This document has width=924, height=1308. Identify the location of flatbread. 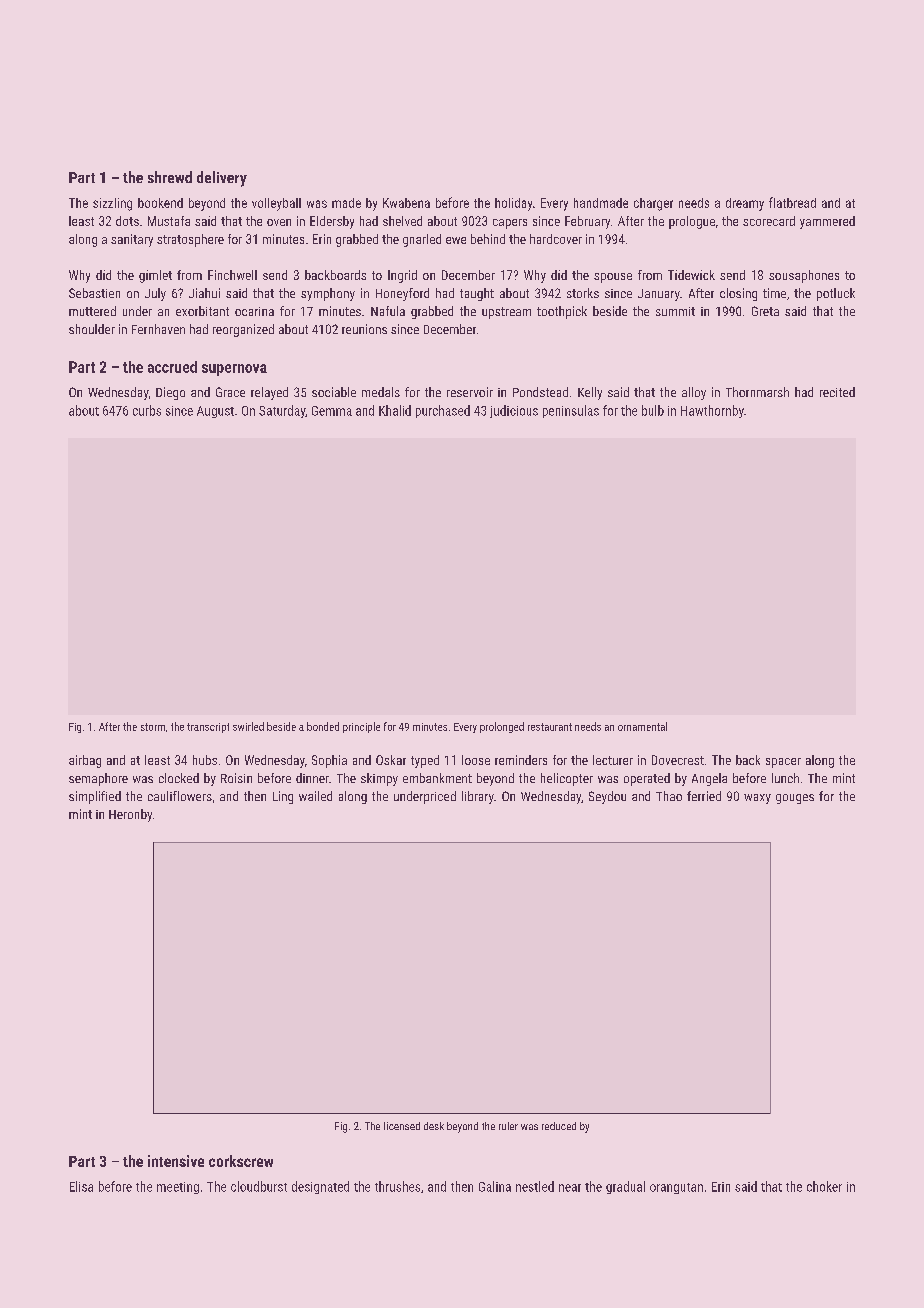
(792, 202).
